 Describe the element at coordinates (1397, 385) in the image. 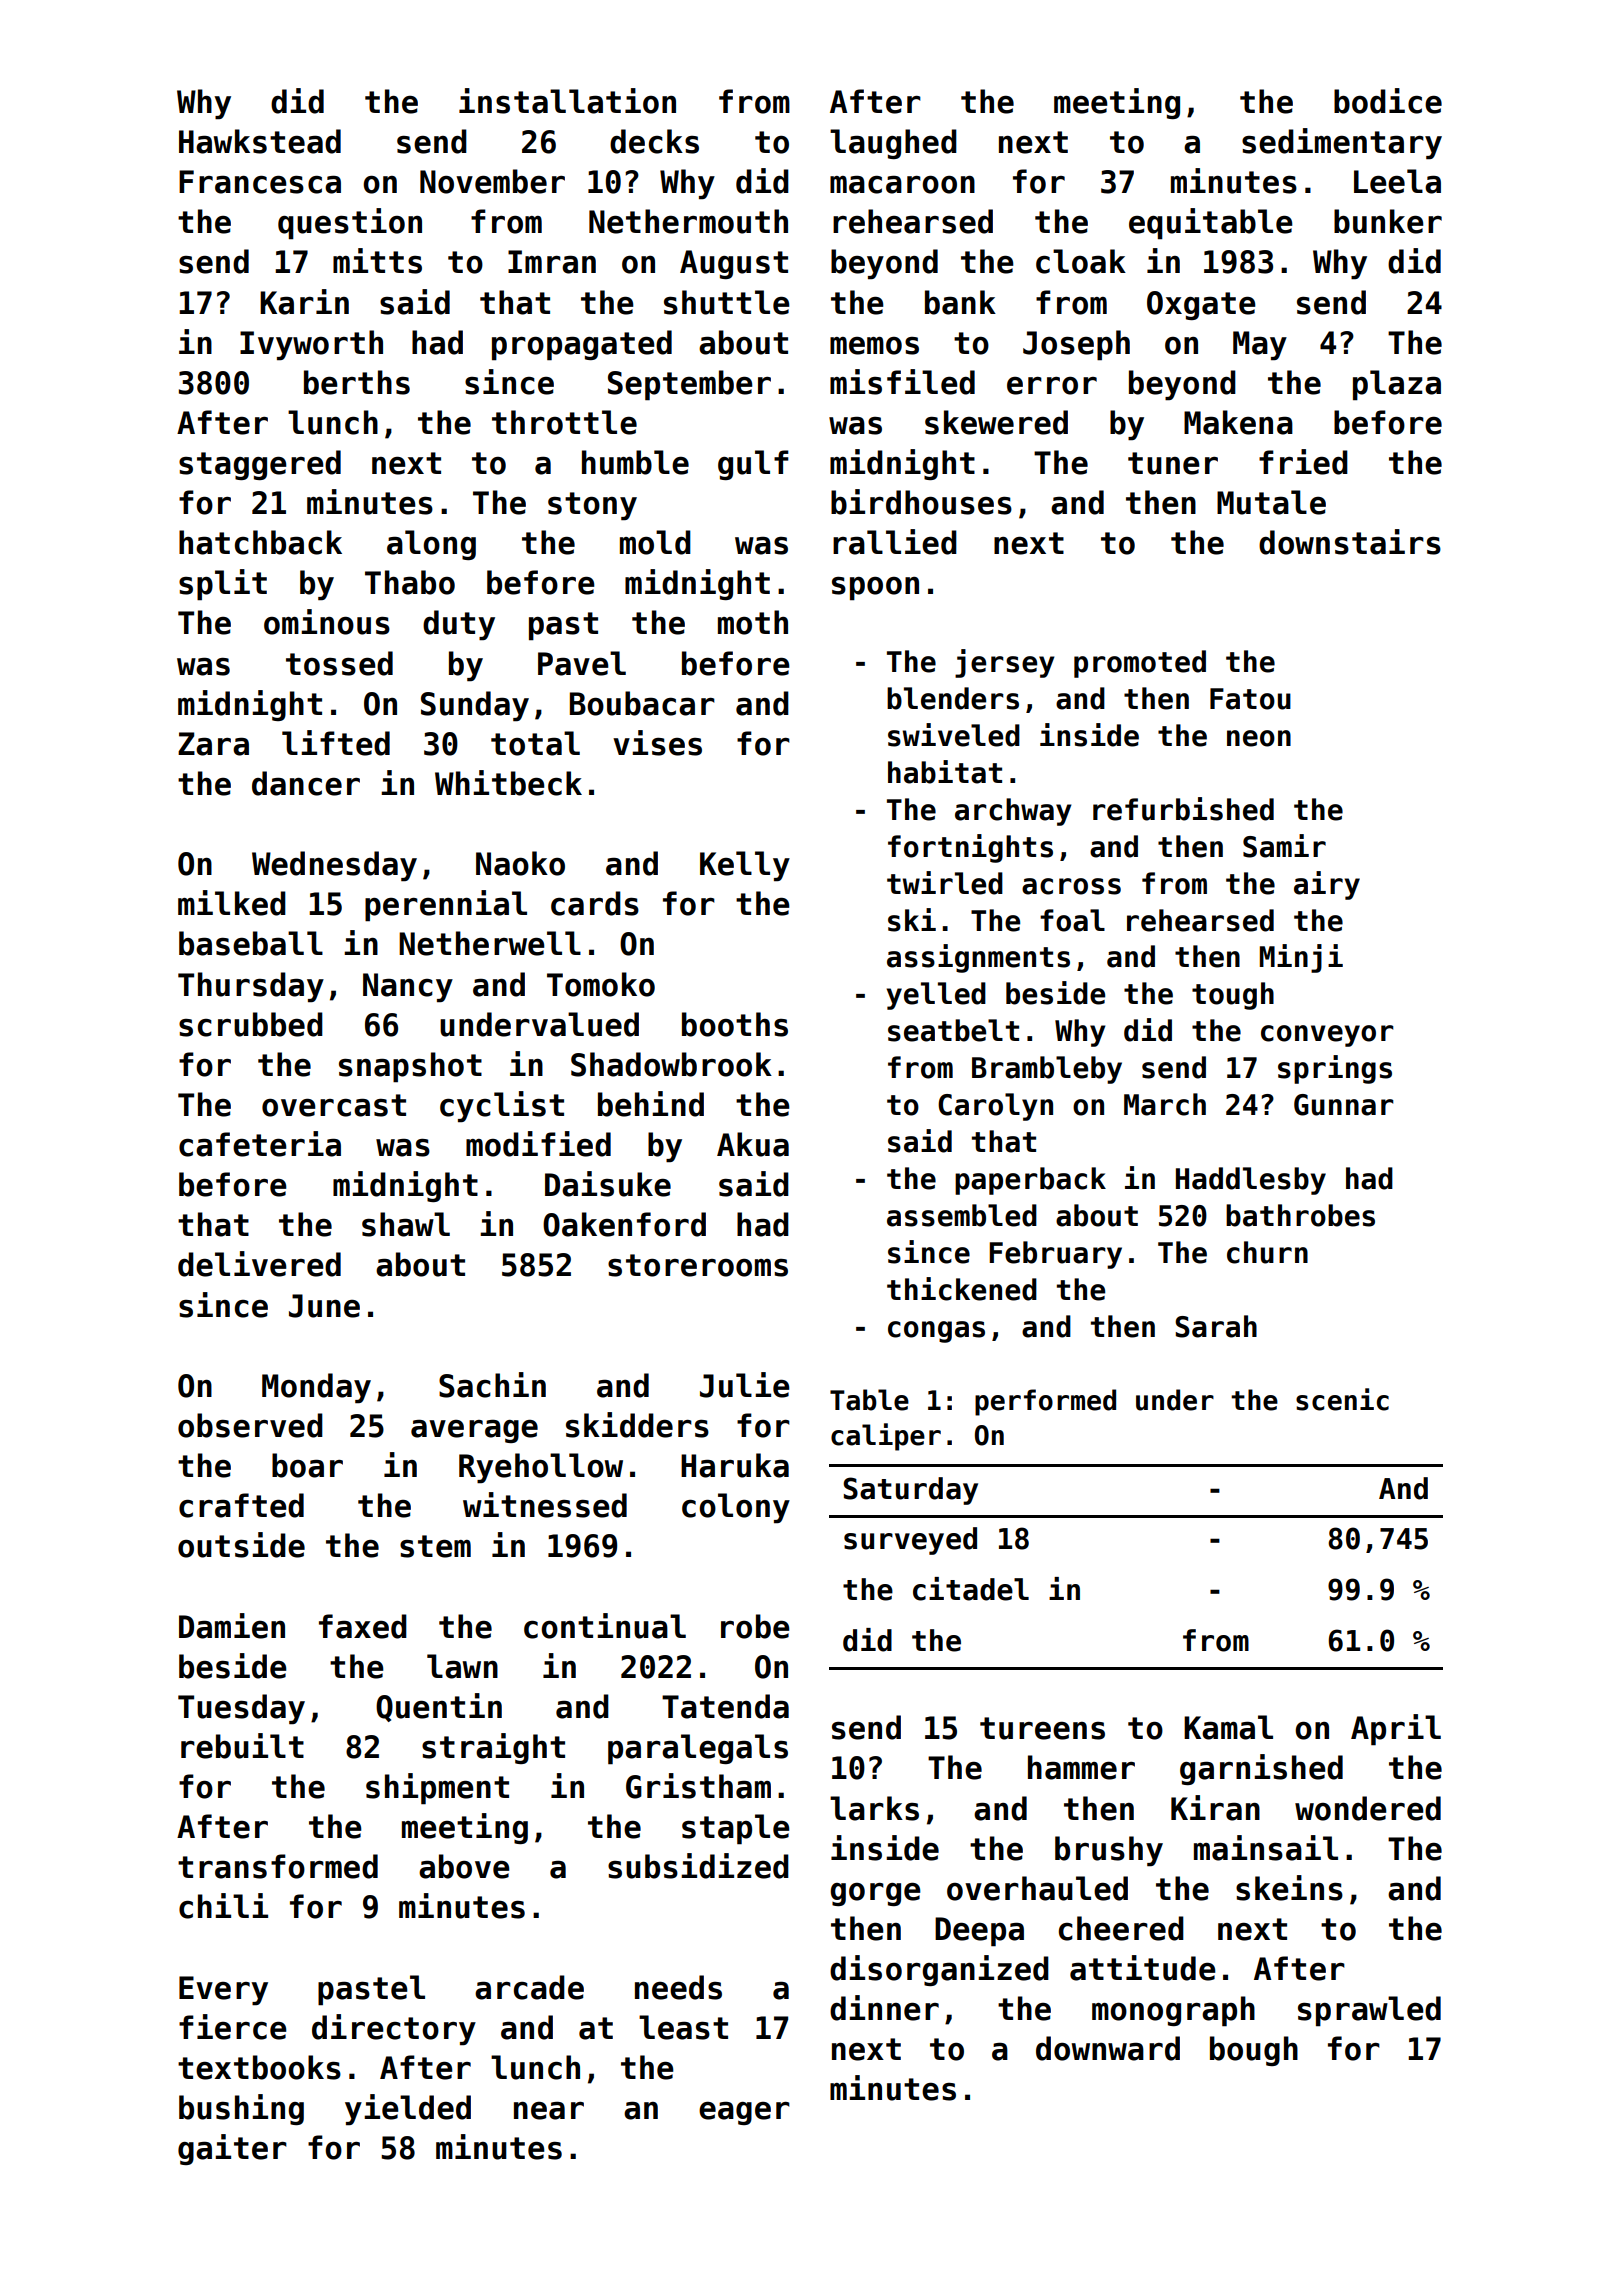

I see `plaza` at that location.
